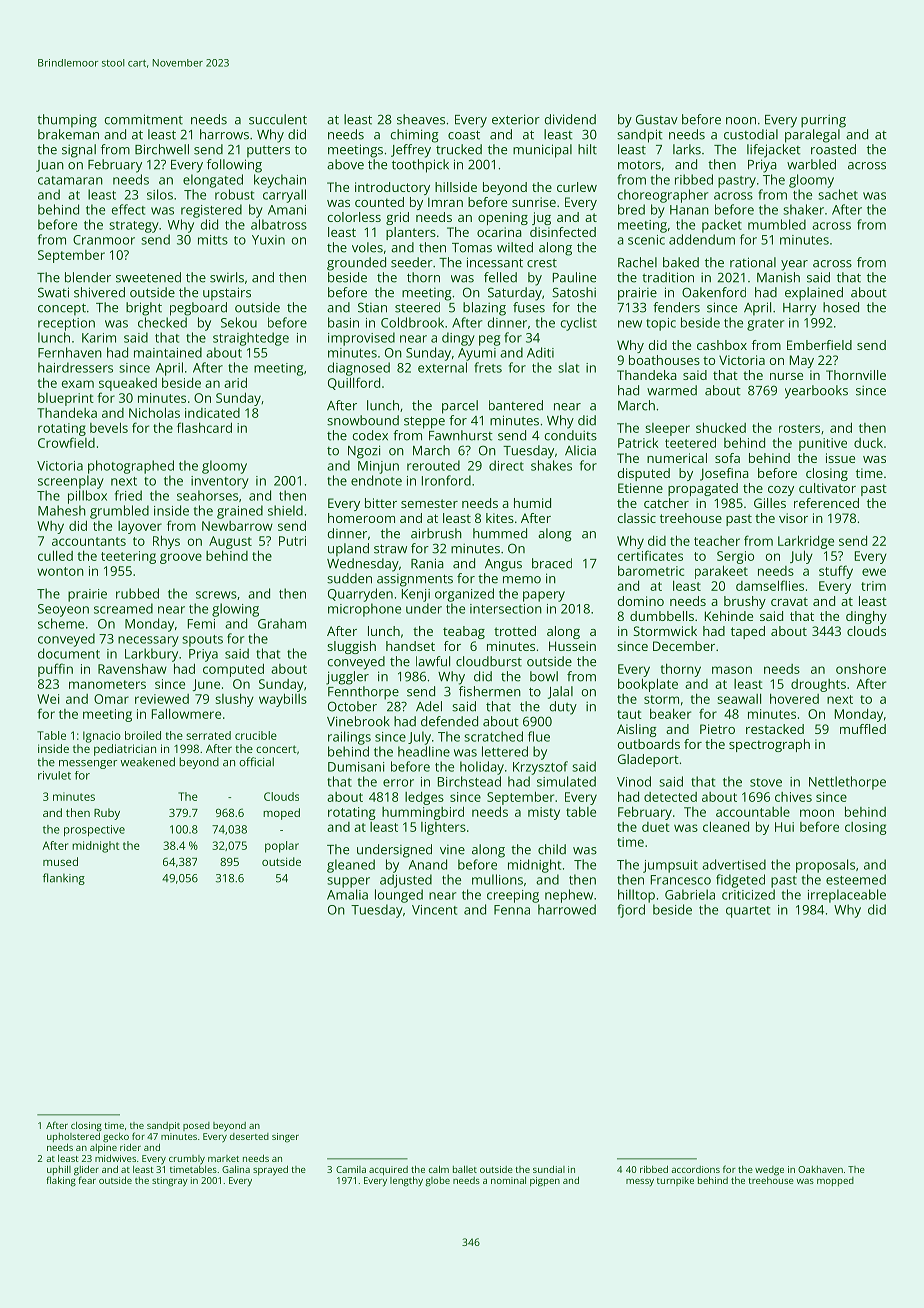  I want to click on flaking, so click(61, 1181).
